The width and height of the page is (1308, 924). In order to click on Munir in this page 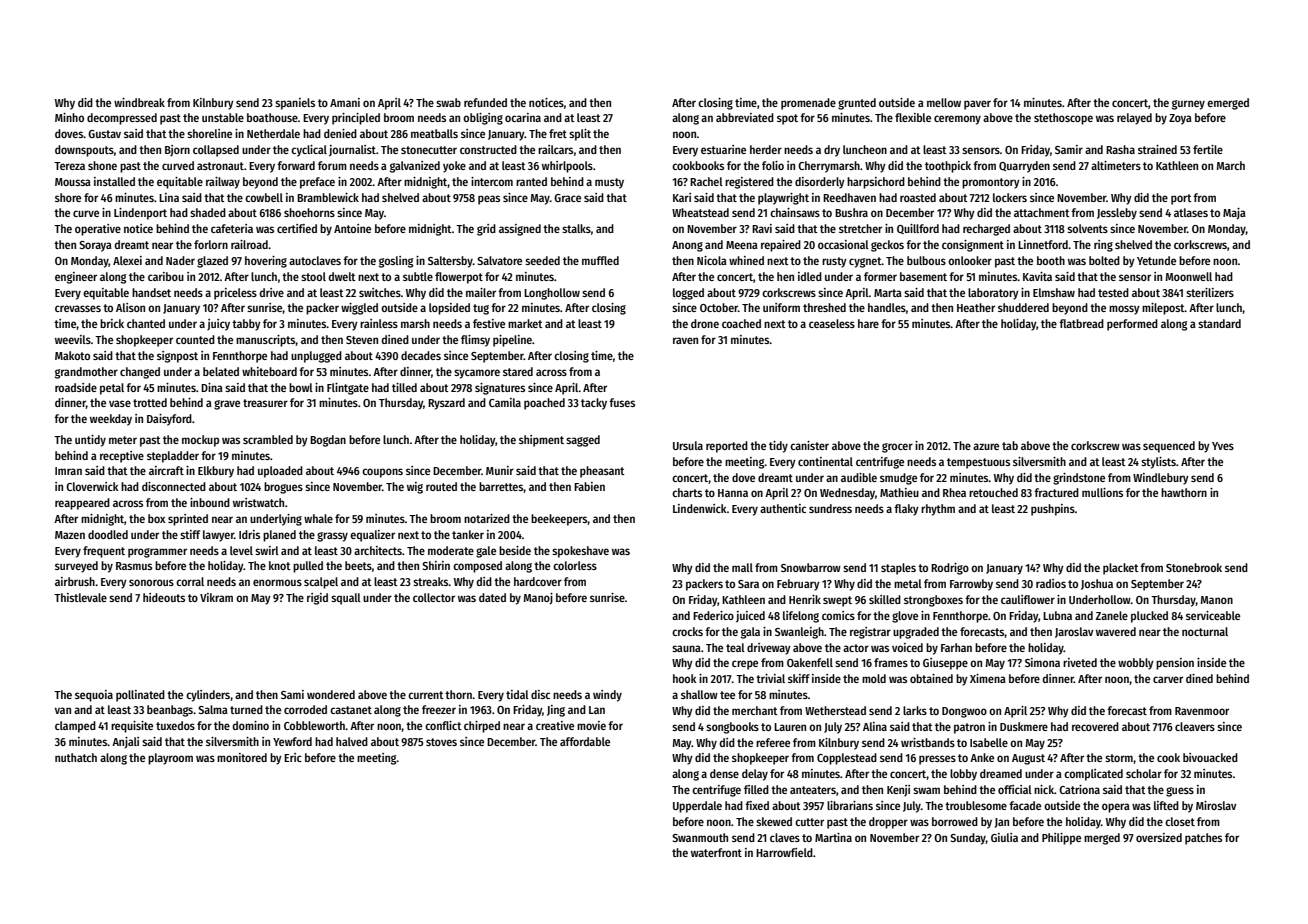, I will do `click(500, 470)`.
